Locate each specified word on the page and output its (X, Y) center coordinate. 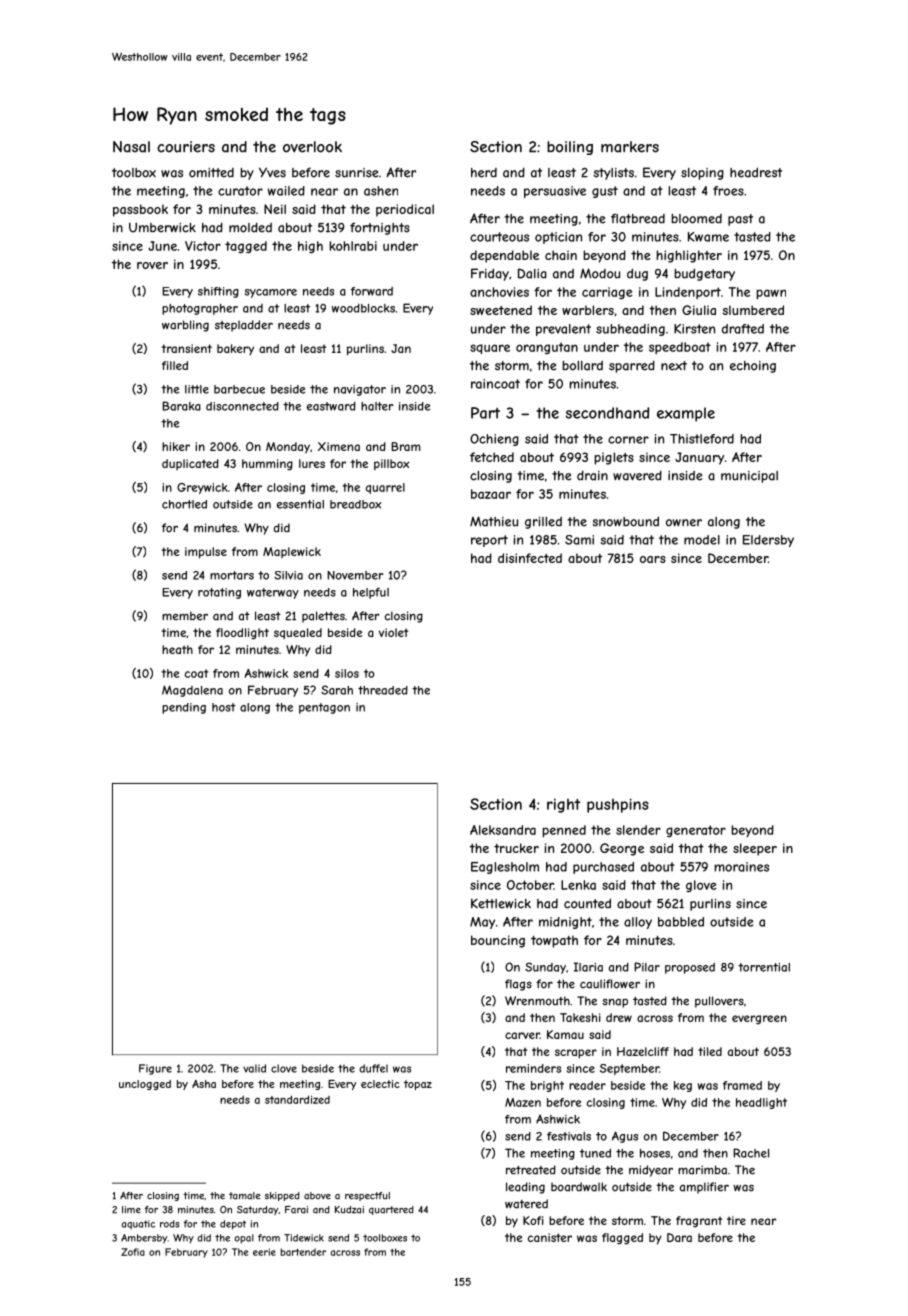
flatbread (638, 218)
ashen (381, 191)
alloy (638, 923)
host (224, 707)
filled (175, 365)
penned (564, 831)
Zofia (133, 1252)
